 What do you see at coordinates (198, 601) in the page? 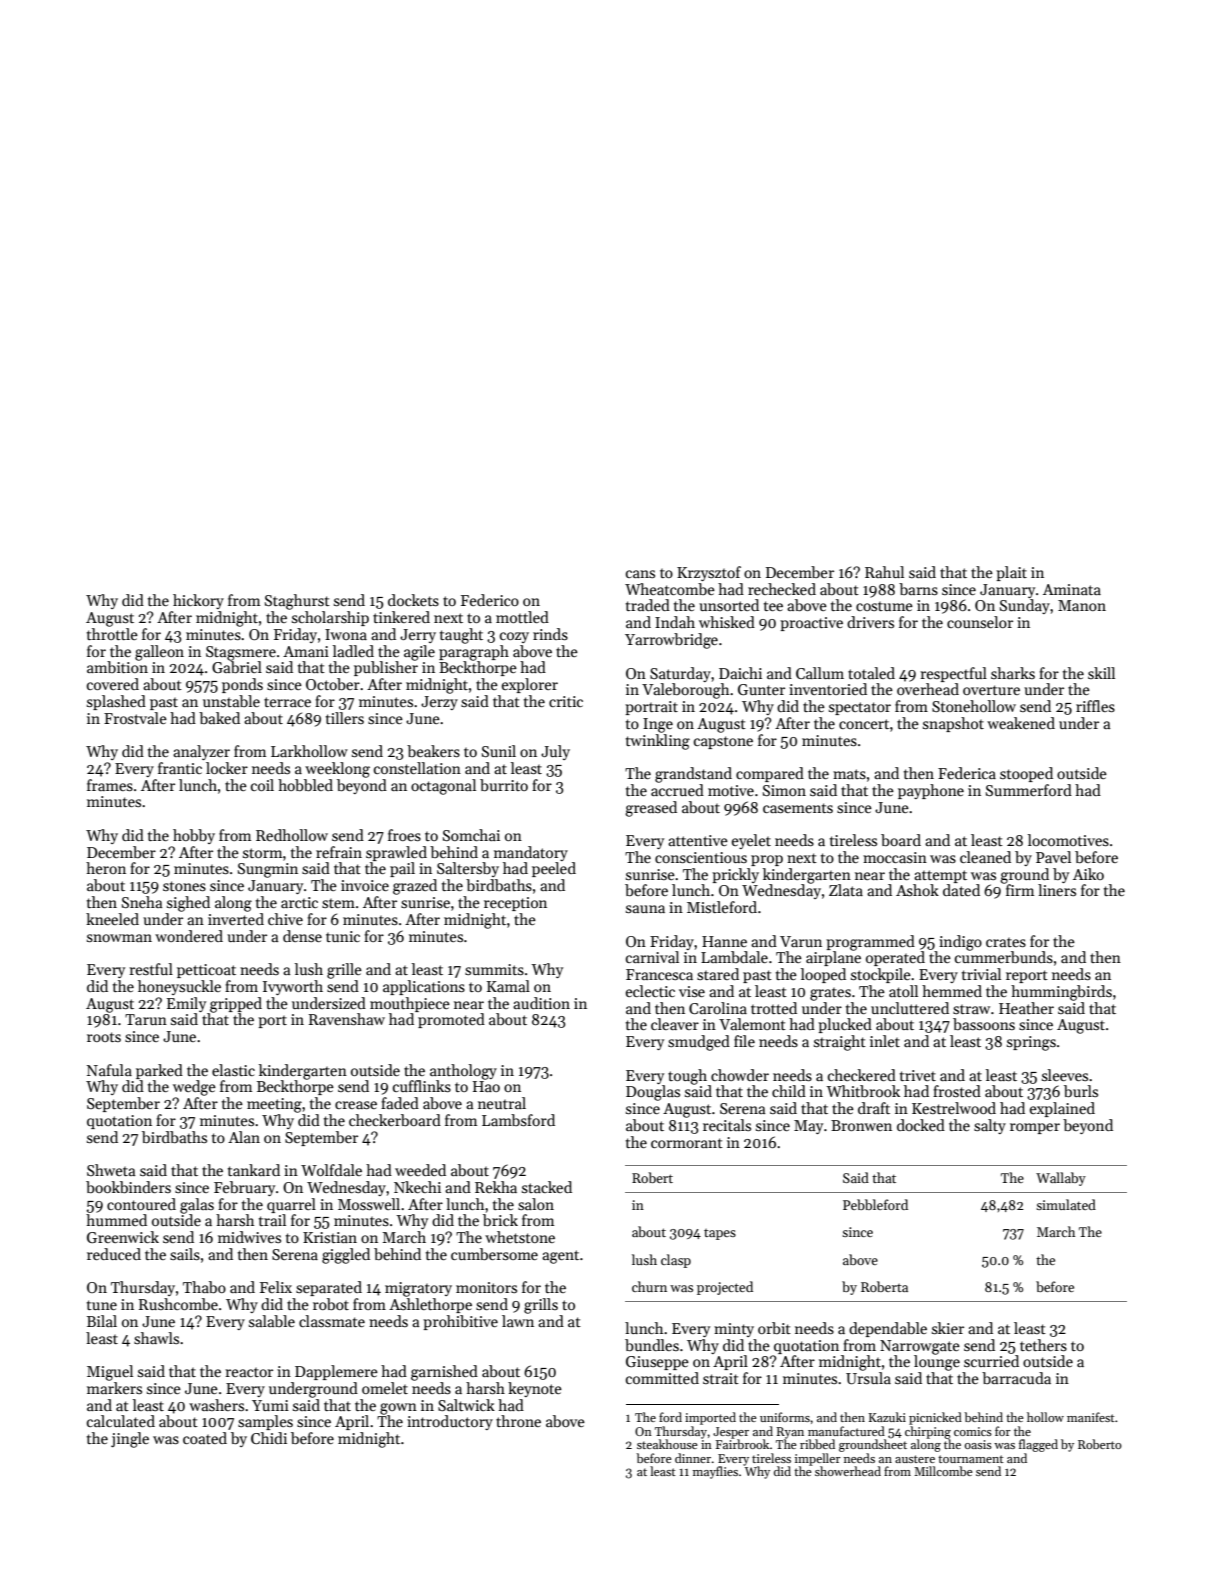
I see `hickory` at bounding box center [198, 601].
